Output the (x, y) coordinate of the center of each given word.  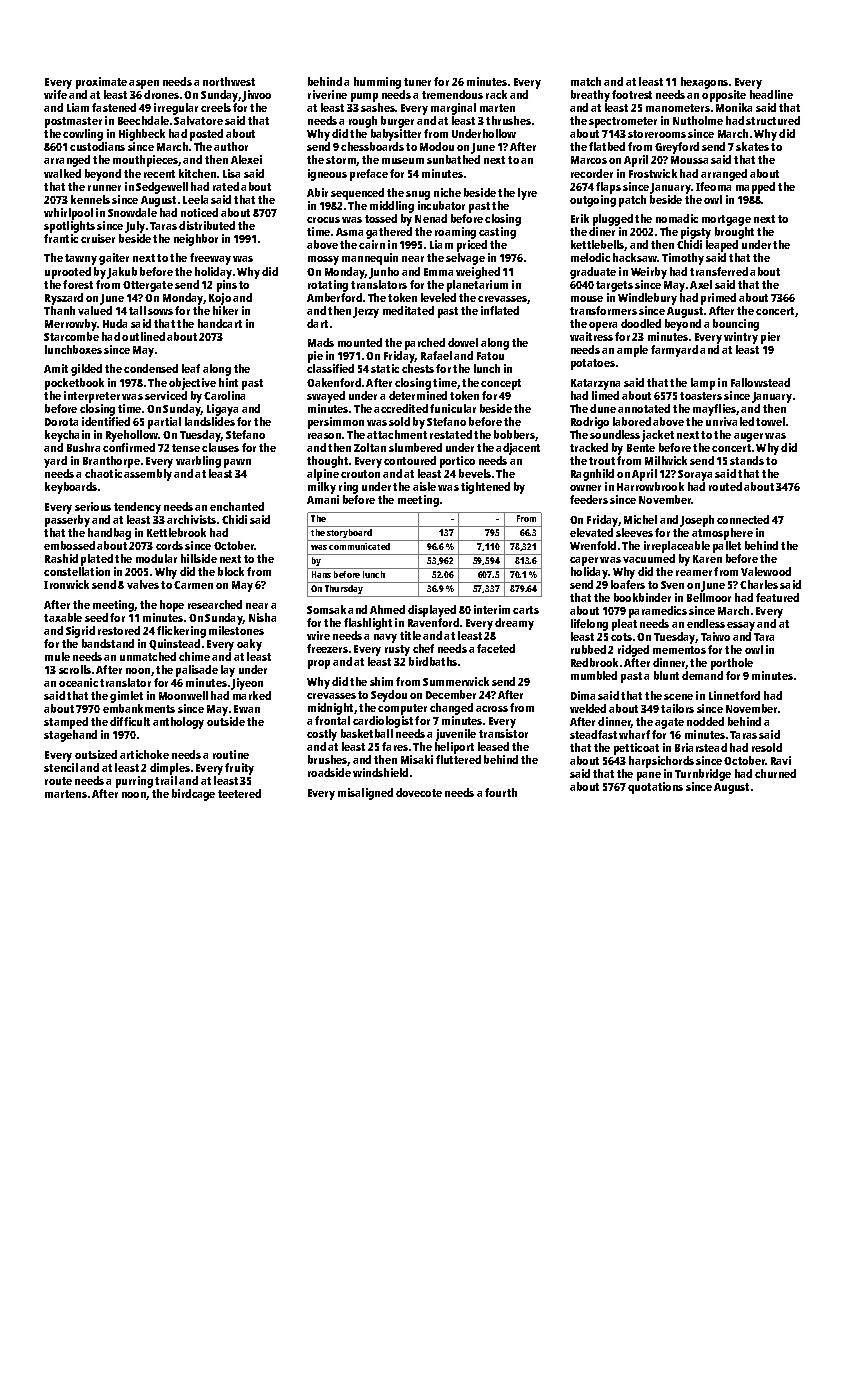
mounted (360, 342)
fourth (501, 792)
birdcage (193, 795)
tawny (81, 259)
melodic (590, 257)
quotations (655, 788)
